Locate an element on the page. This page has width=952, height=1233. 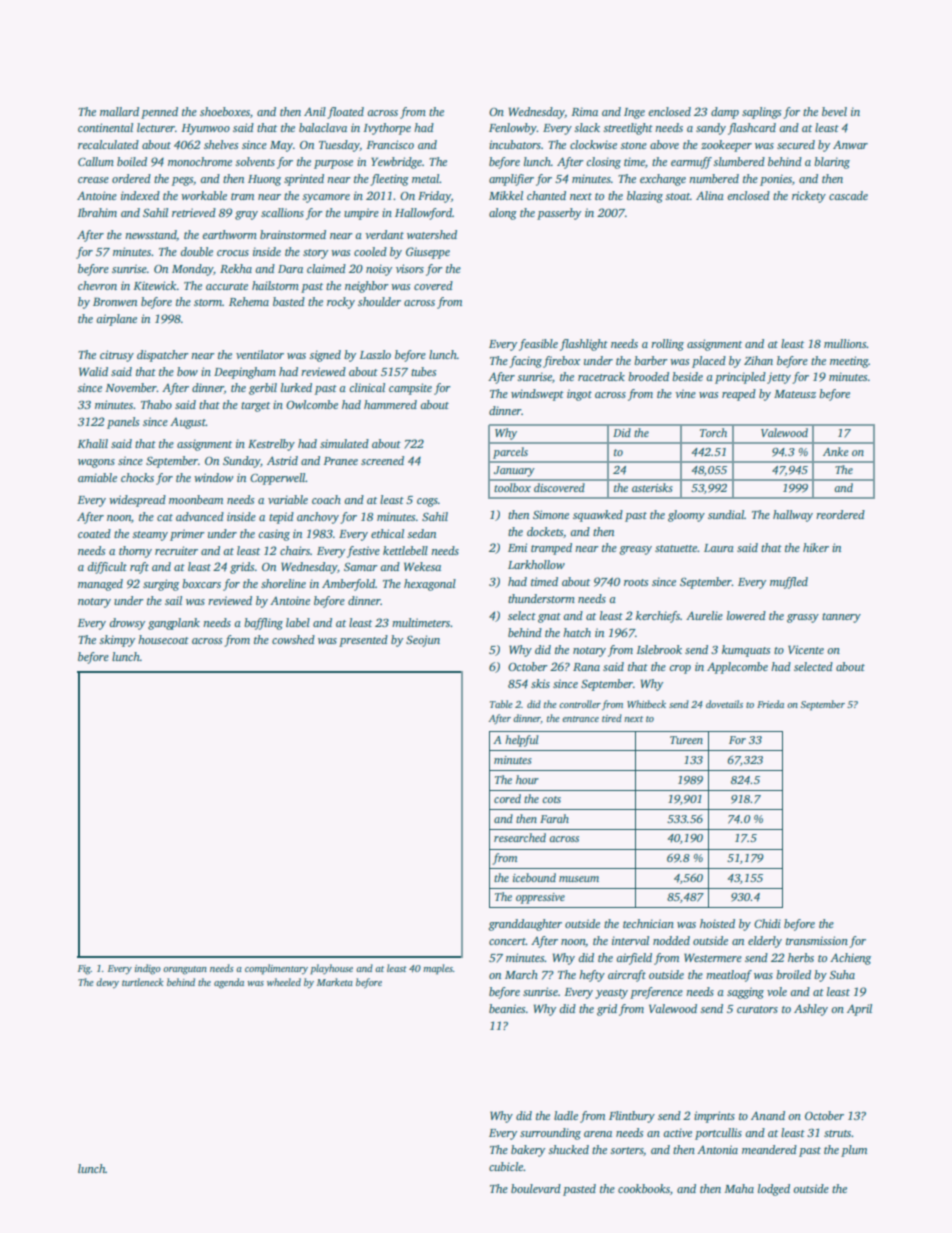
Fig is located at coordinates (84, 970).
